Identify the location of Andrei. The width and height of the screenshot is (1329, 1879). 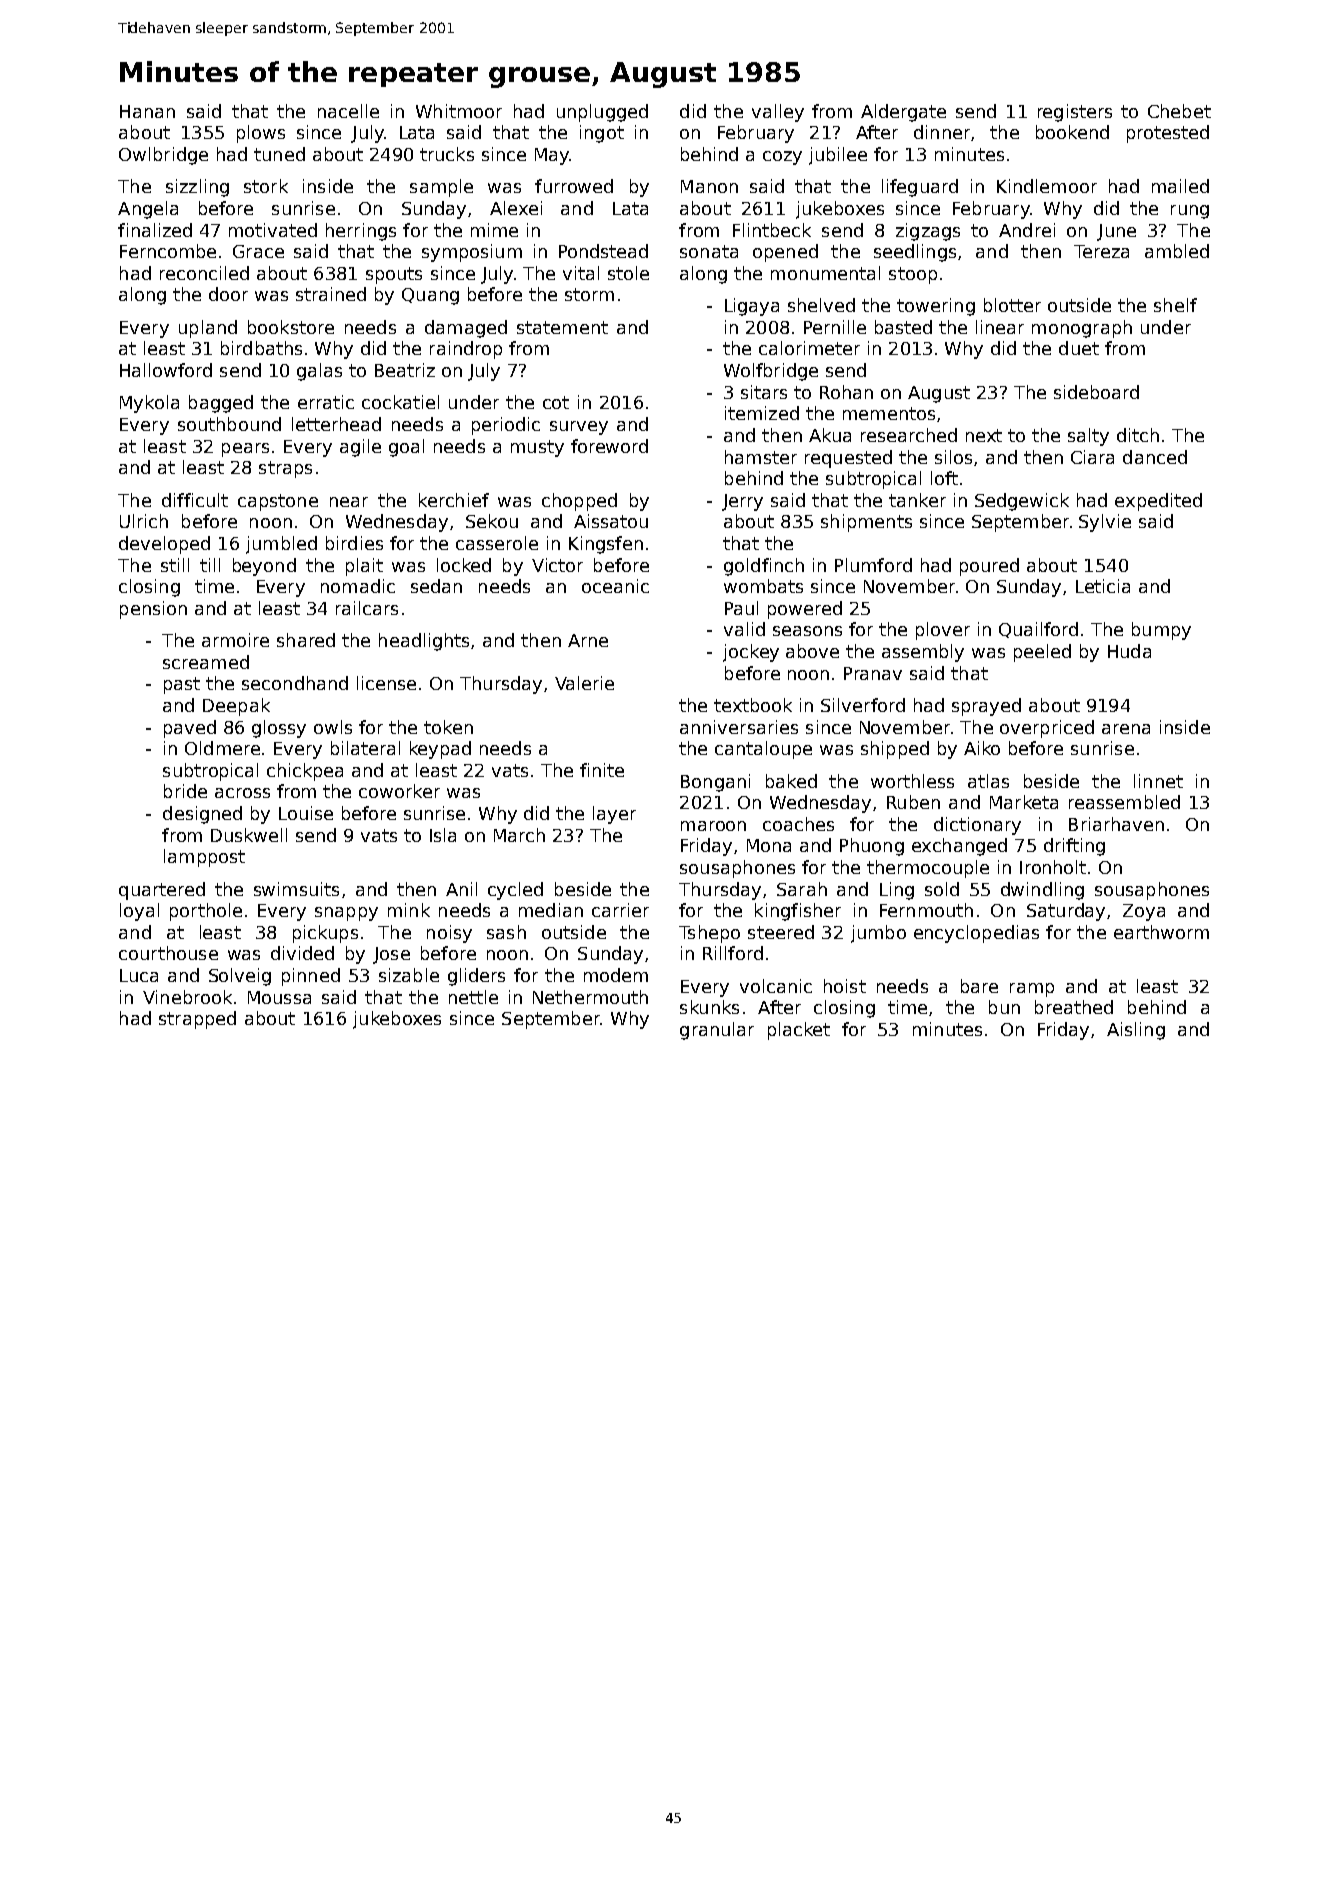
(1027, 230).
